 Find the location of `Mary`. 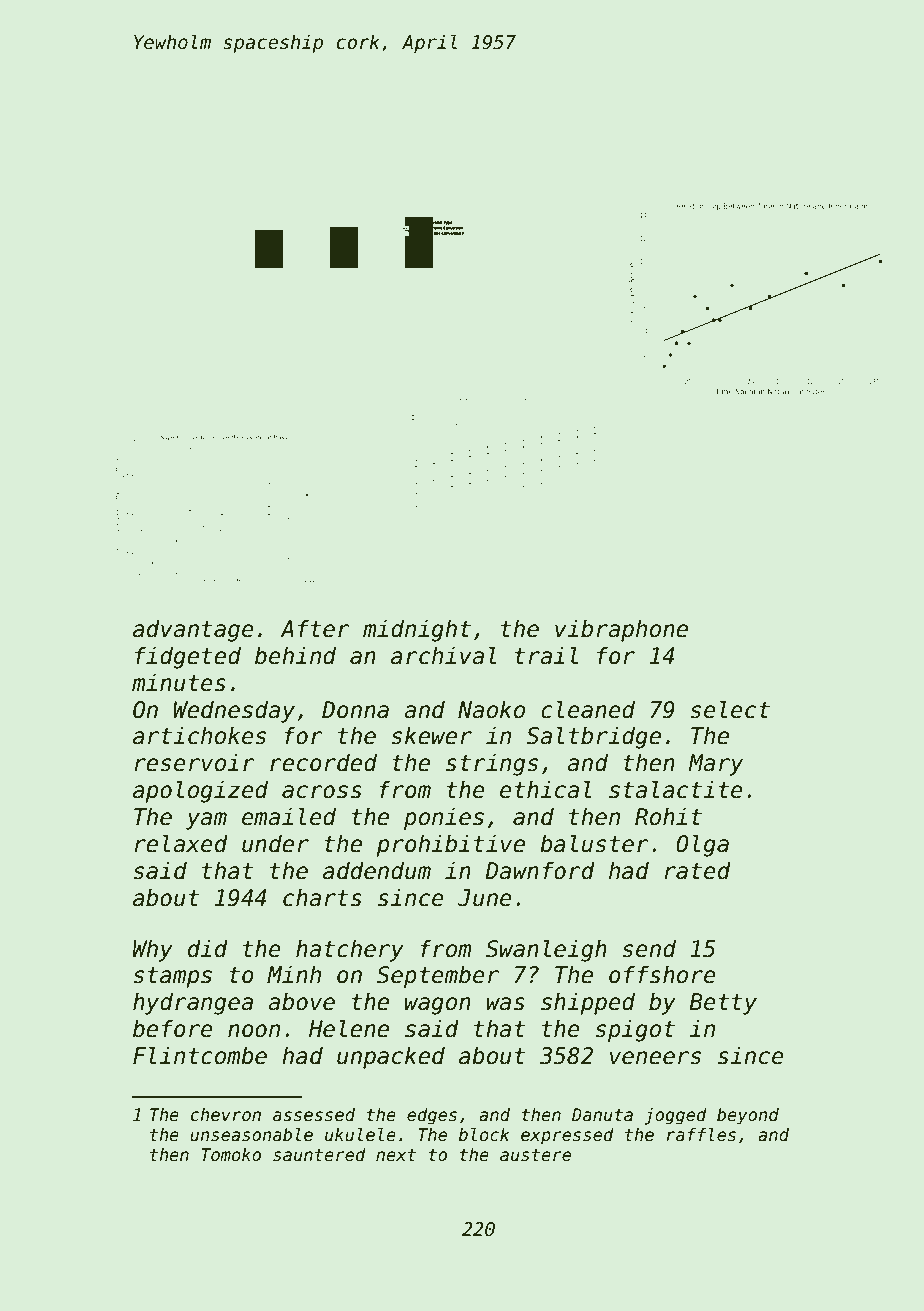

Mary is located at coordinates (715, 765).
